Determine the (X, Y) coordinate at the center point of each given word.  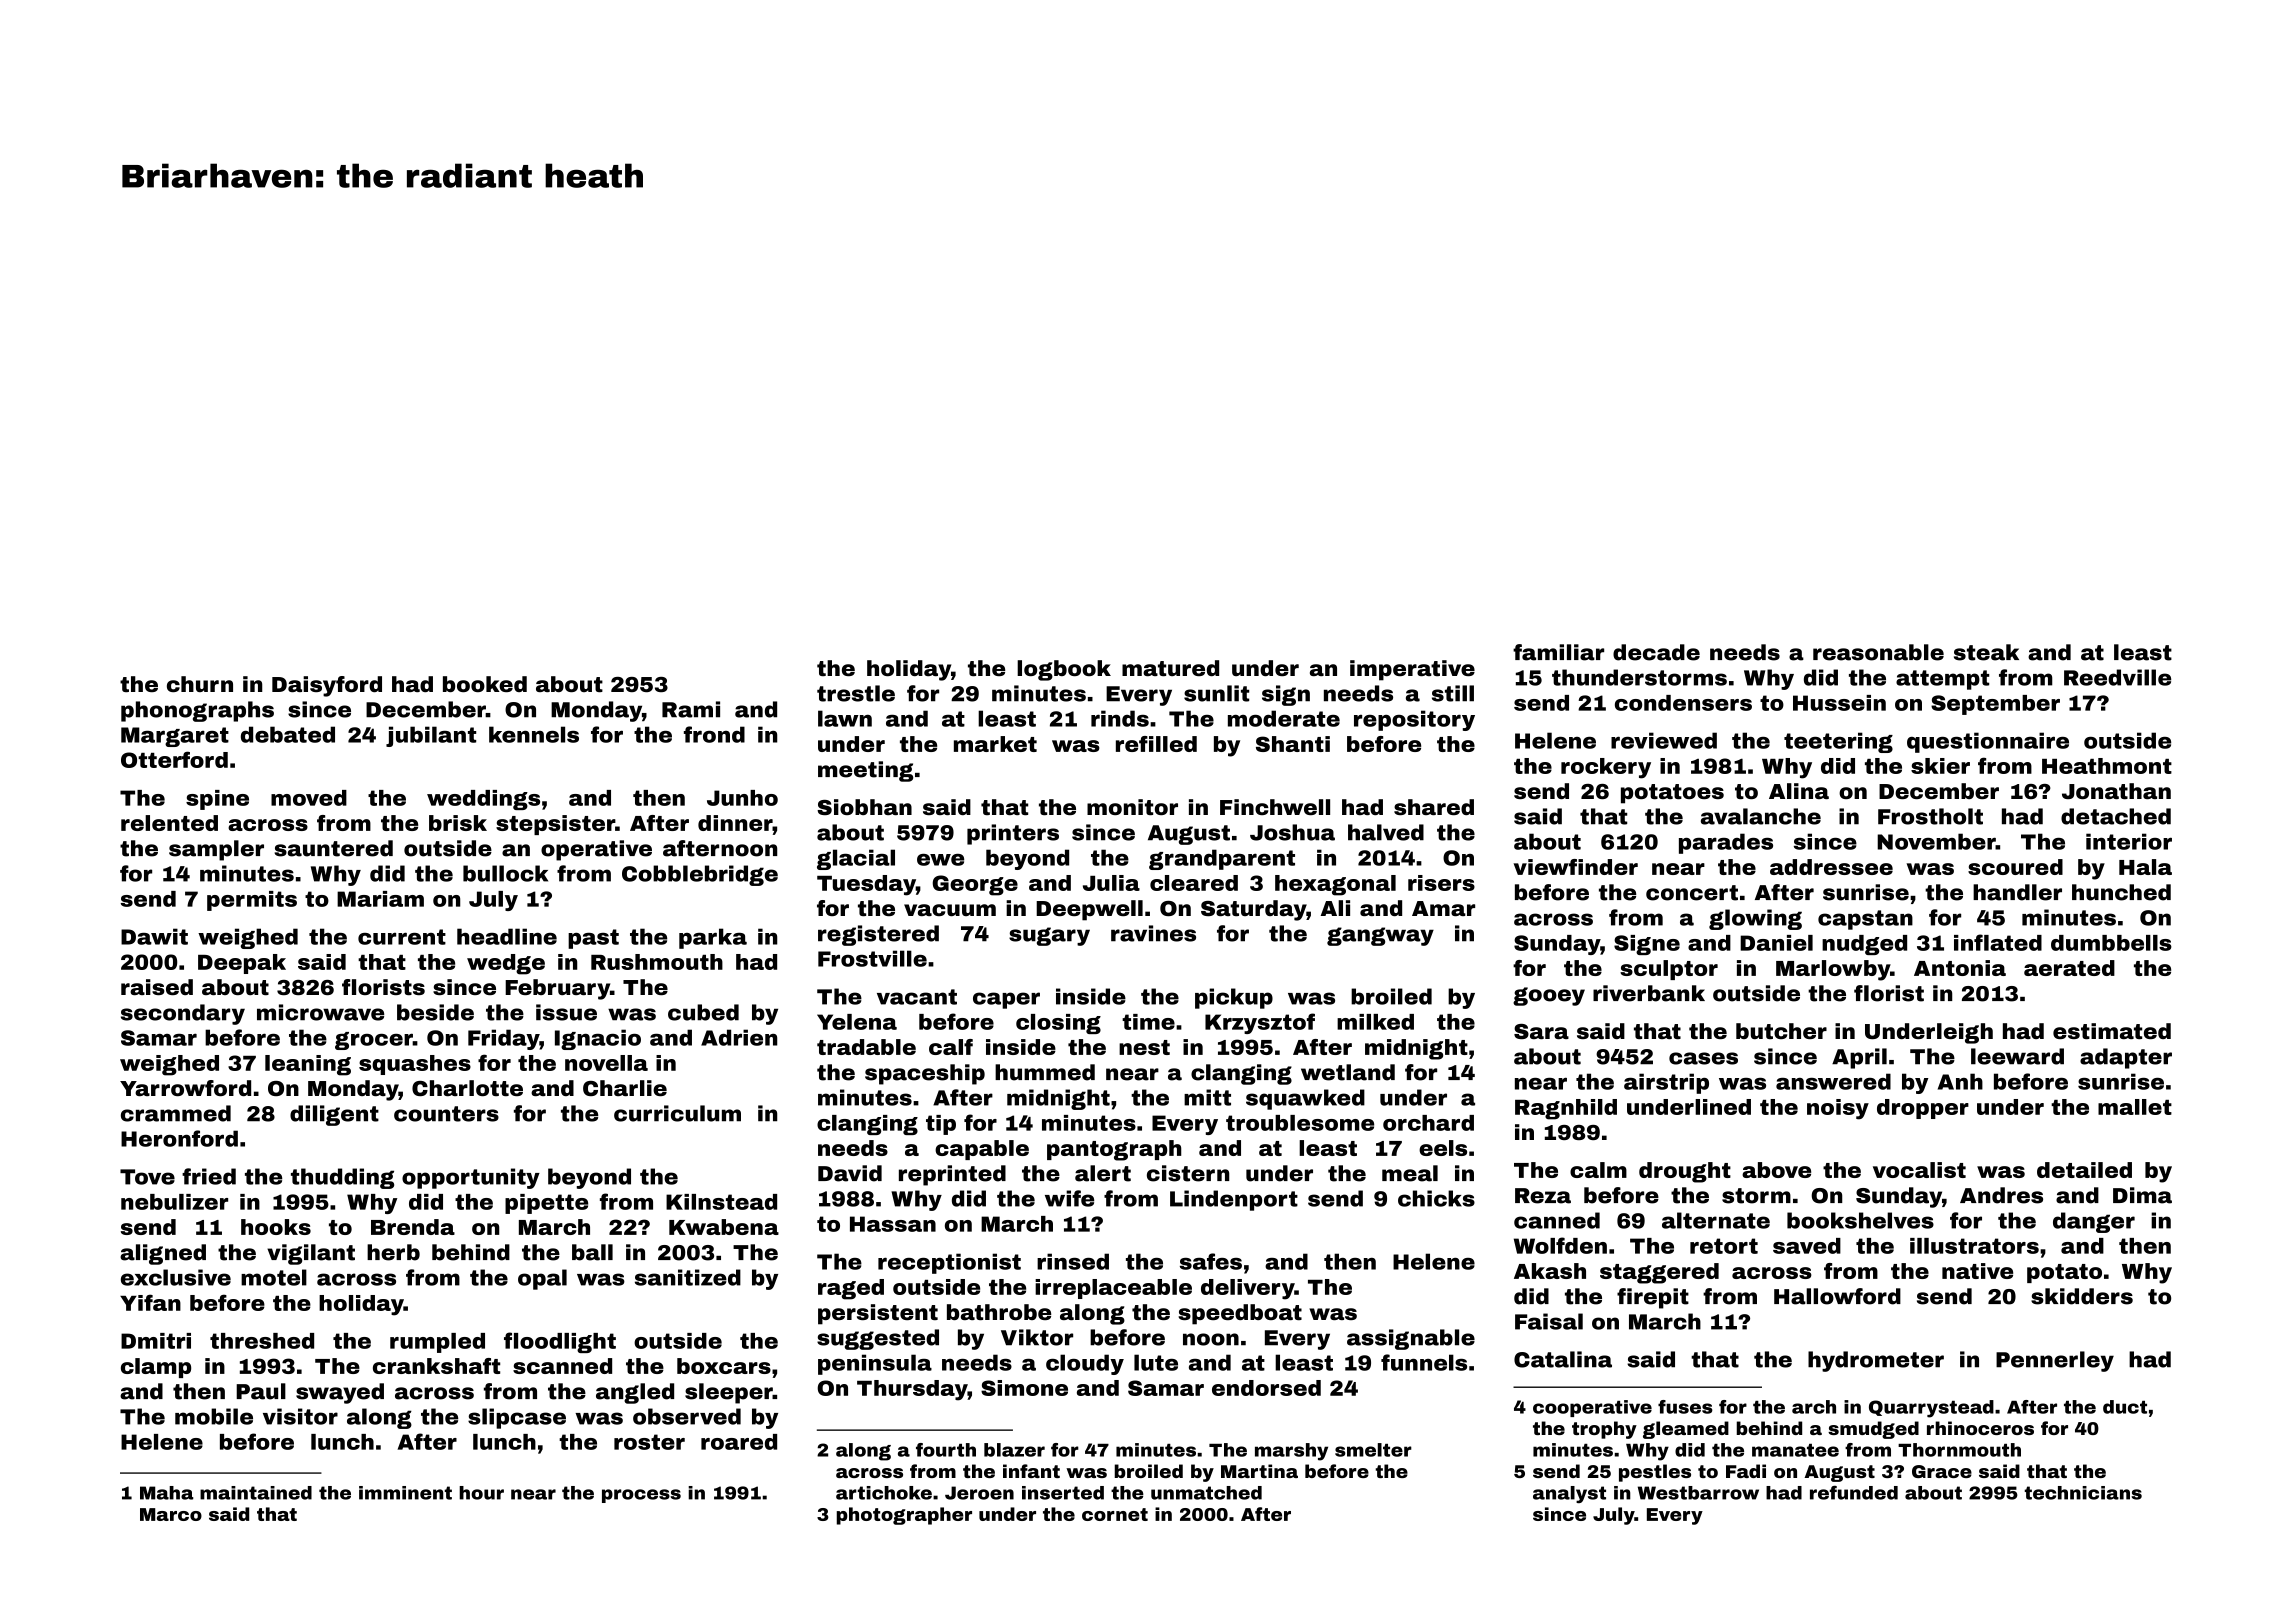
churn (200, 684)
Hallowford (1837, 1296)
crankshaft (436, 1366)
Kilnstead (721, 1202)
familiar (1558, 652)
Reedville (2117, 677)
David (850, 1173)
